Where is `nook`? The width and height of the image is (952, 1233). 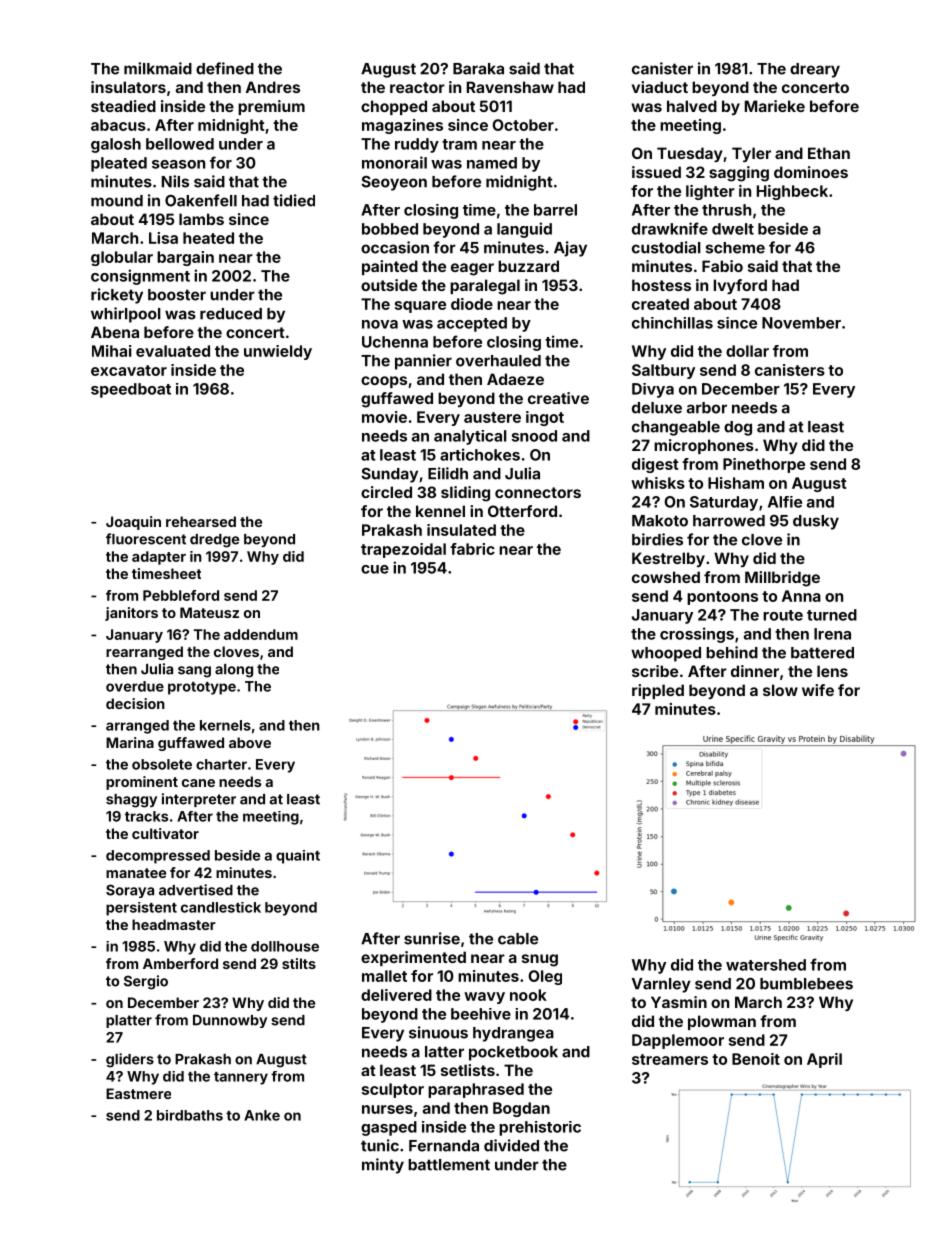
nook is located at coordinates (528, 995).
